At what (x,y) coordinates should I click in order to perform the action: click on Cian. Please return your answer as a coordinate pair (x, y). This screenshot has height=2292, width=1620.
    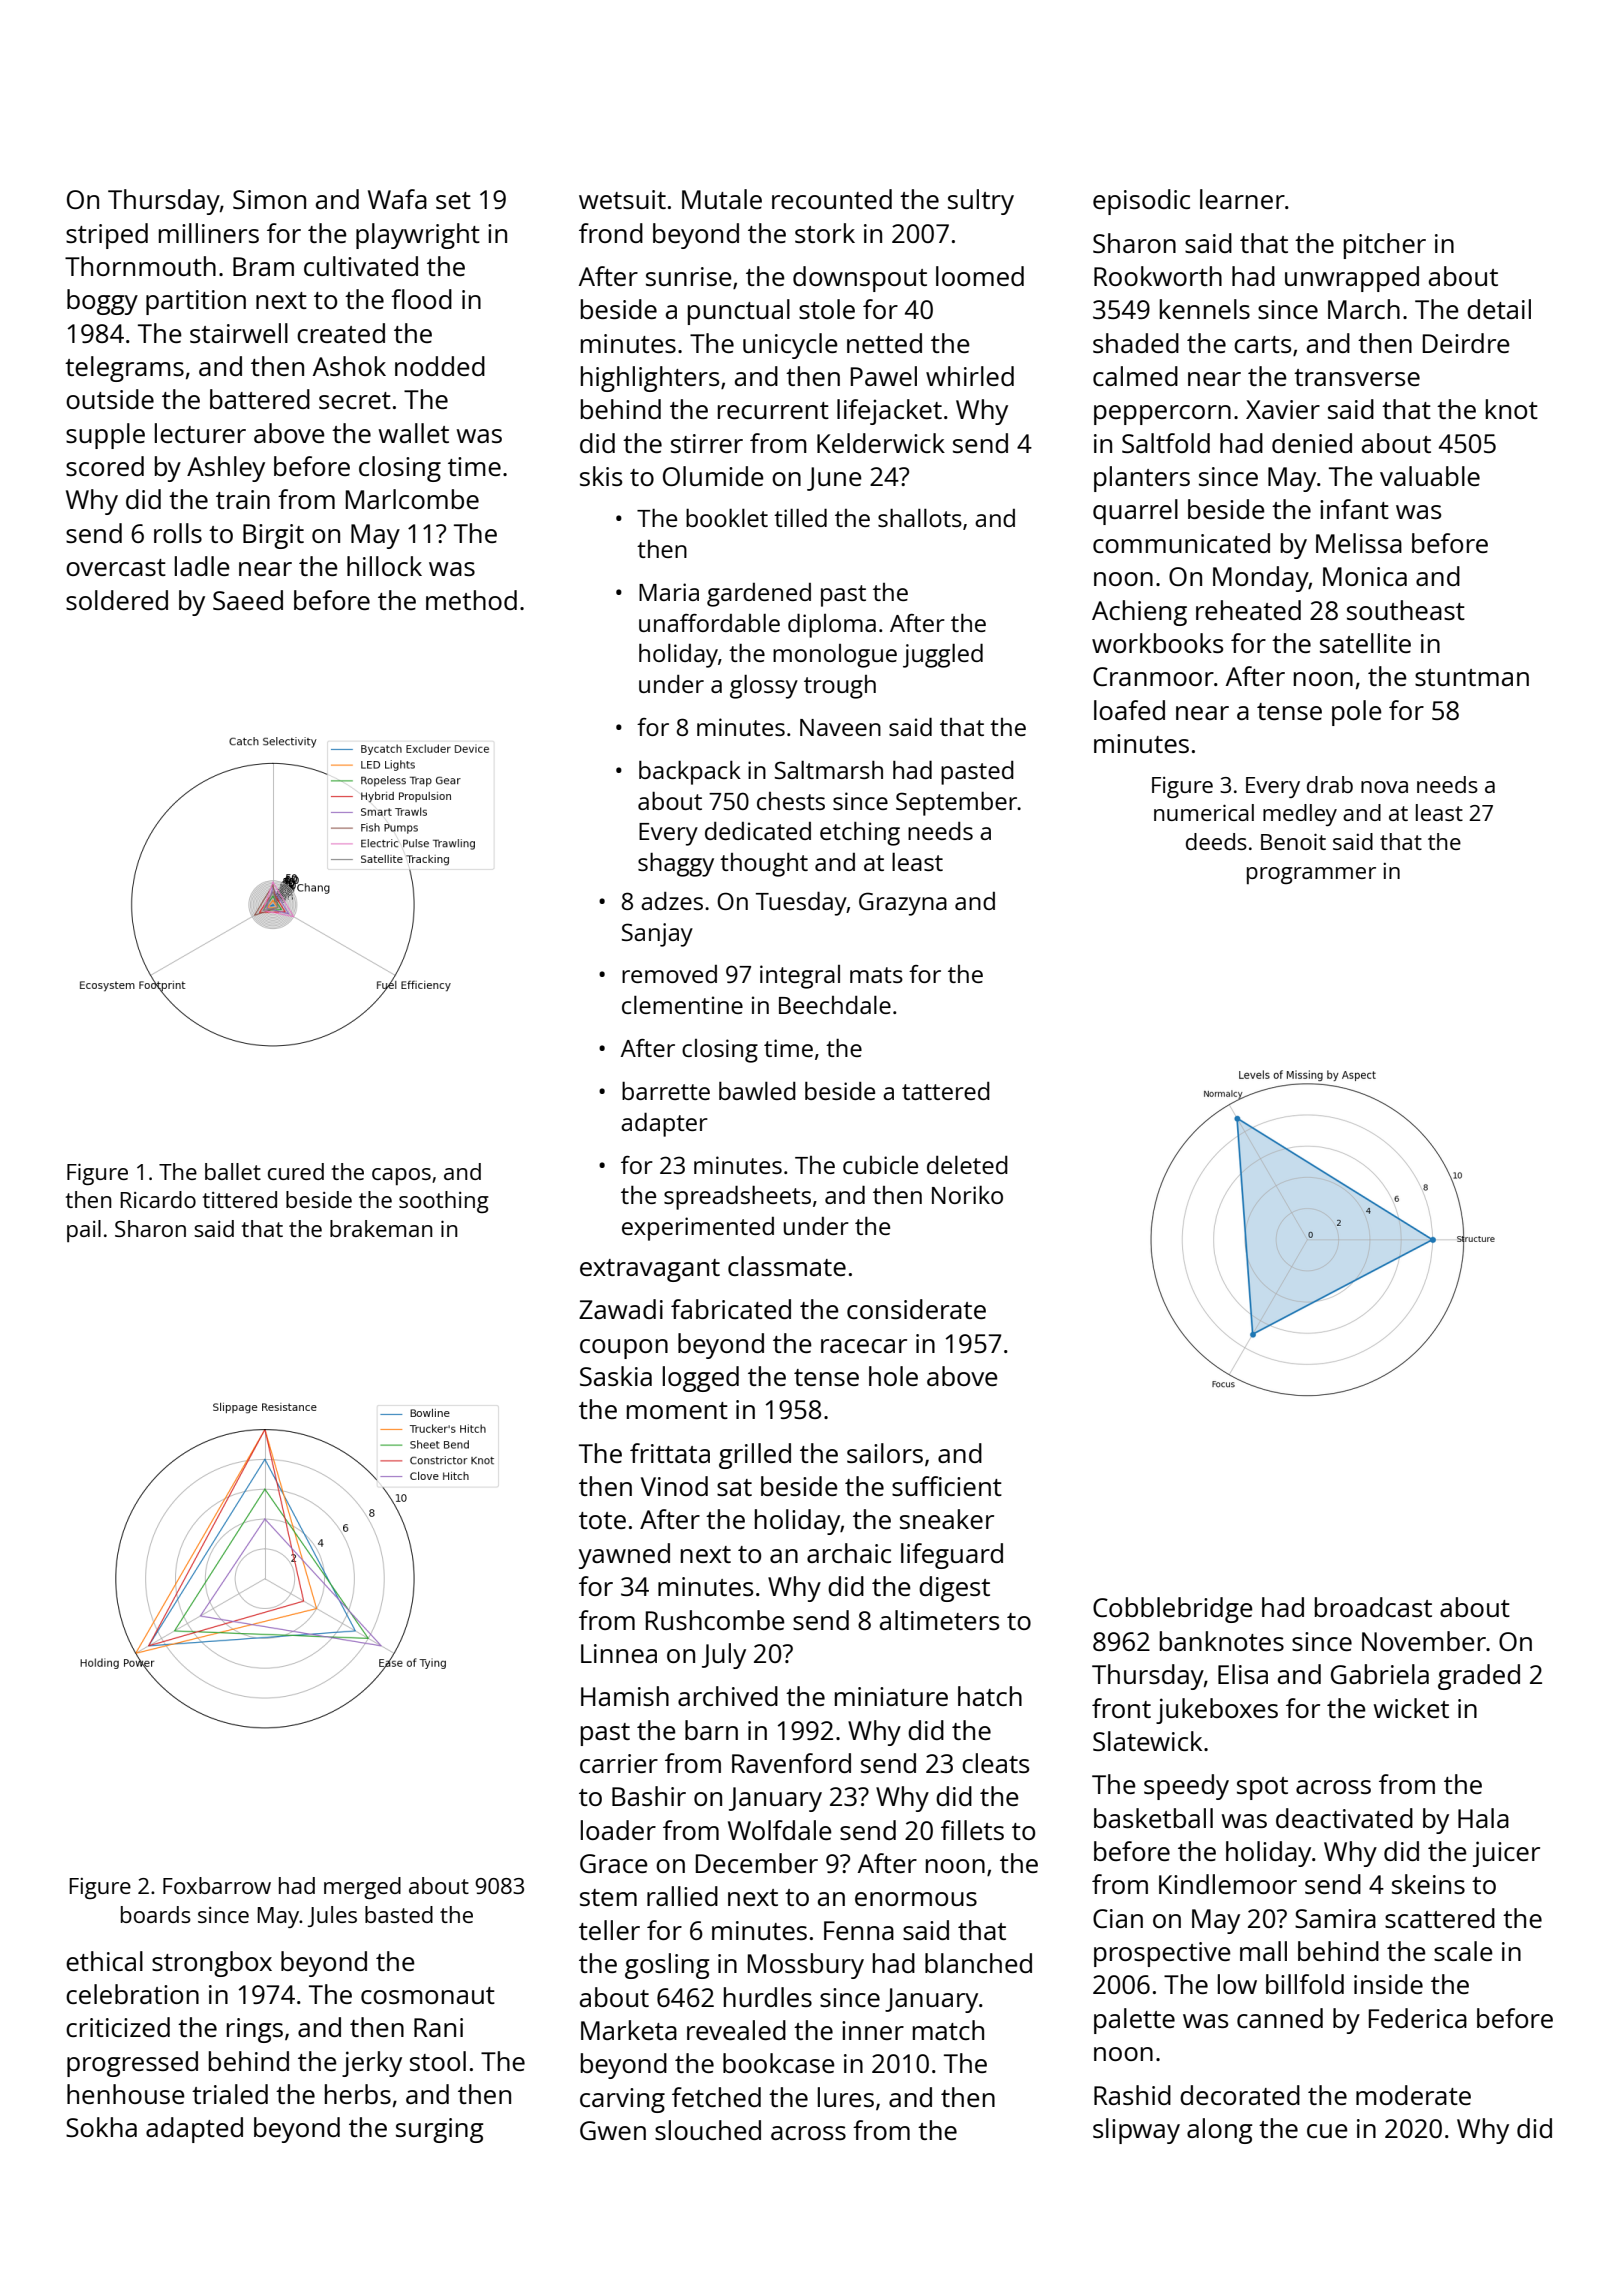
    Looking at the image, I should click on (1118, 1918).
